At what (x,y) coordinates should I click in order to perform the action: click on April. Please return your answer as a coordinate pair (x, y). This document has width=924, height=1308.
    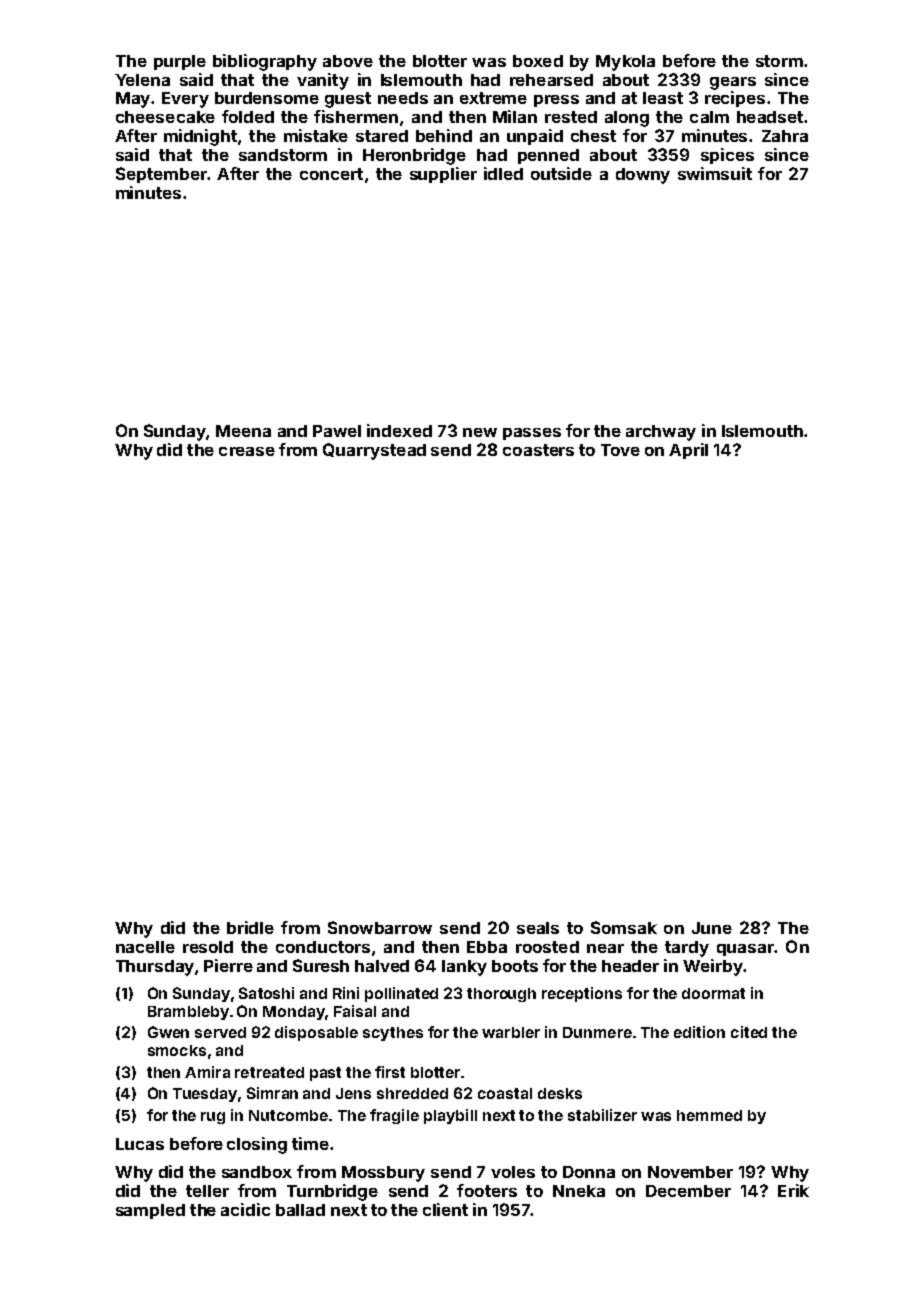
    Looking at the image, I should click on (688, 451).
